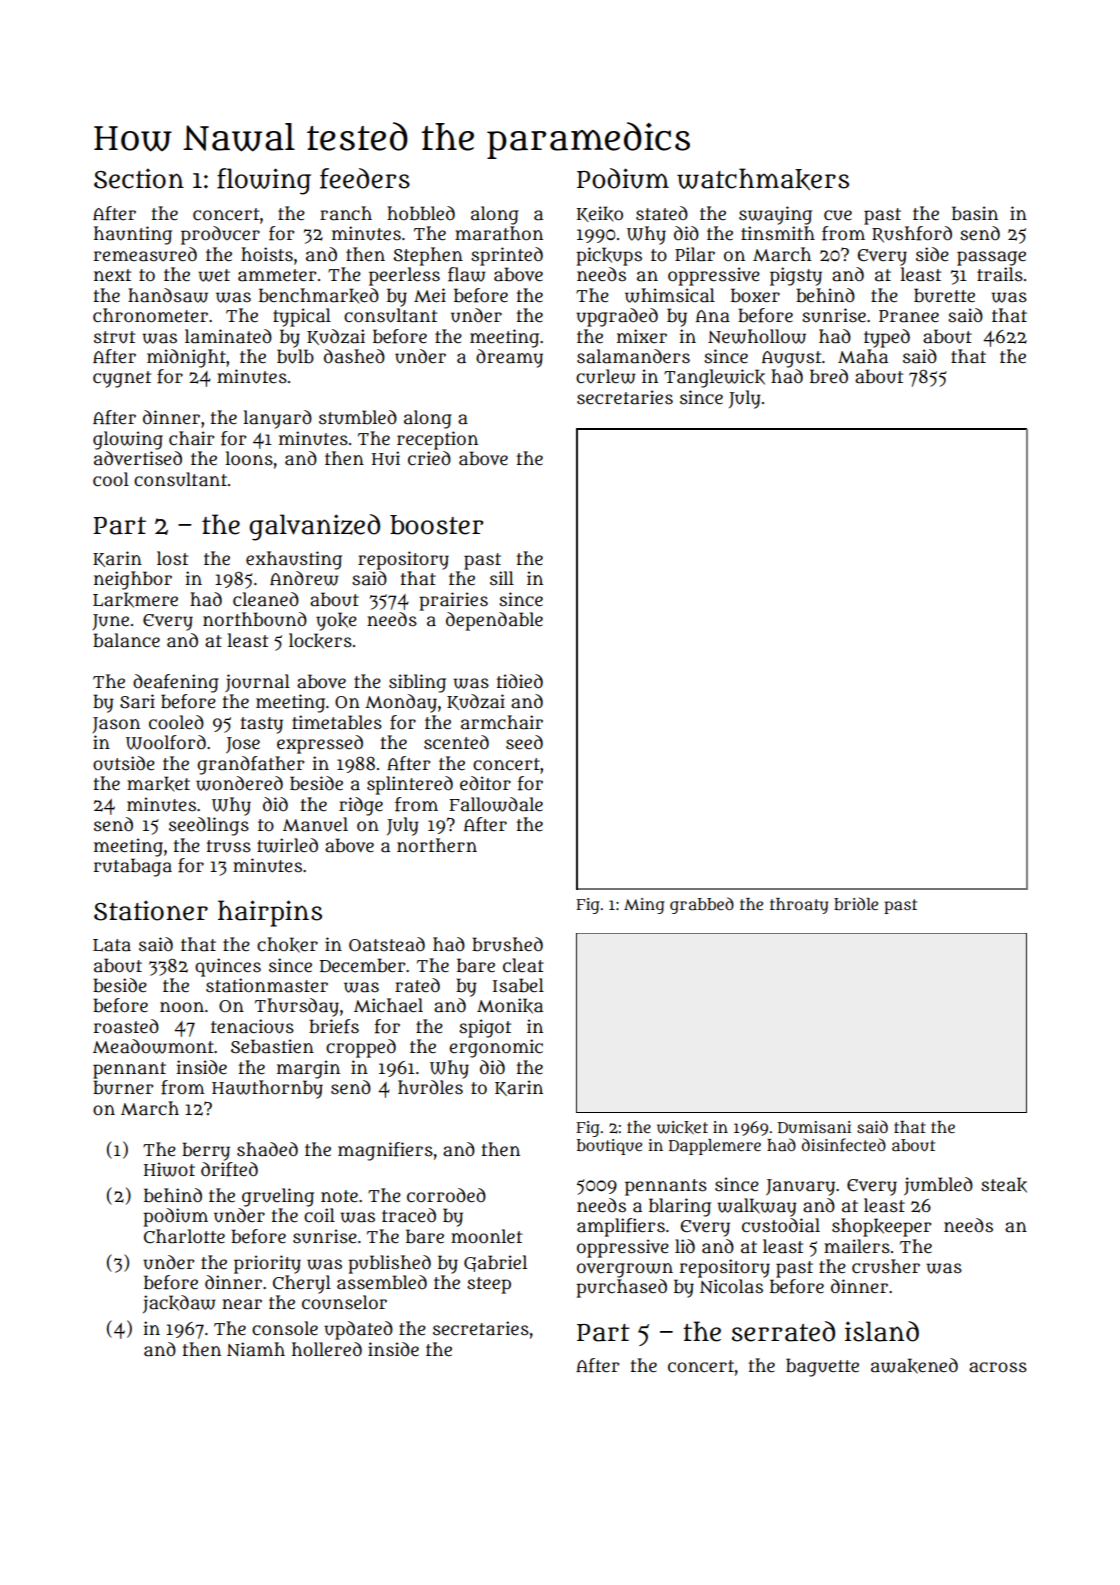  Describe the element at coordinates (975, 213) in the screenshot. I see `basin` at that location.
